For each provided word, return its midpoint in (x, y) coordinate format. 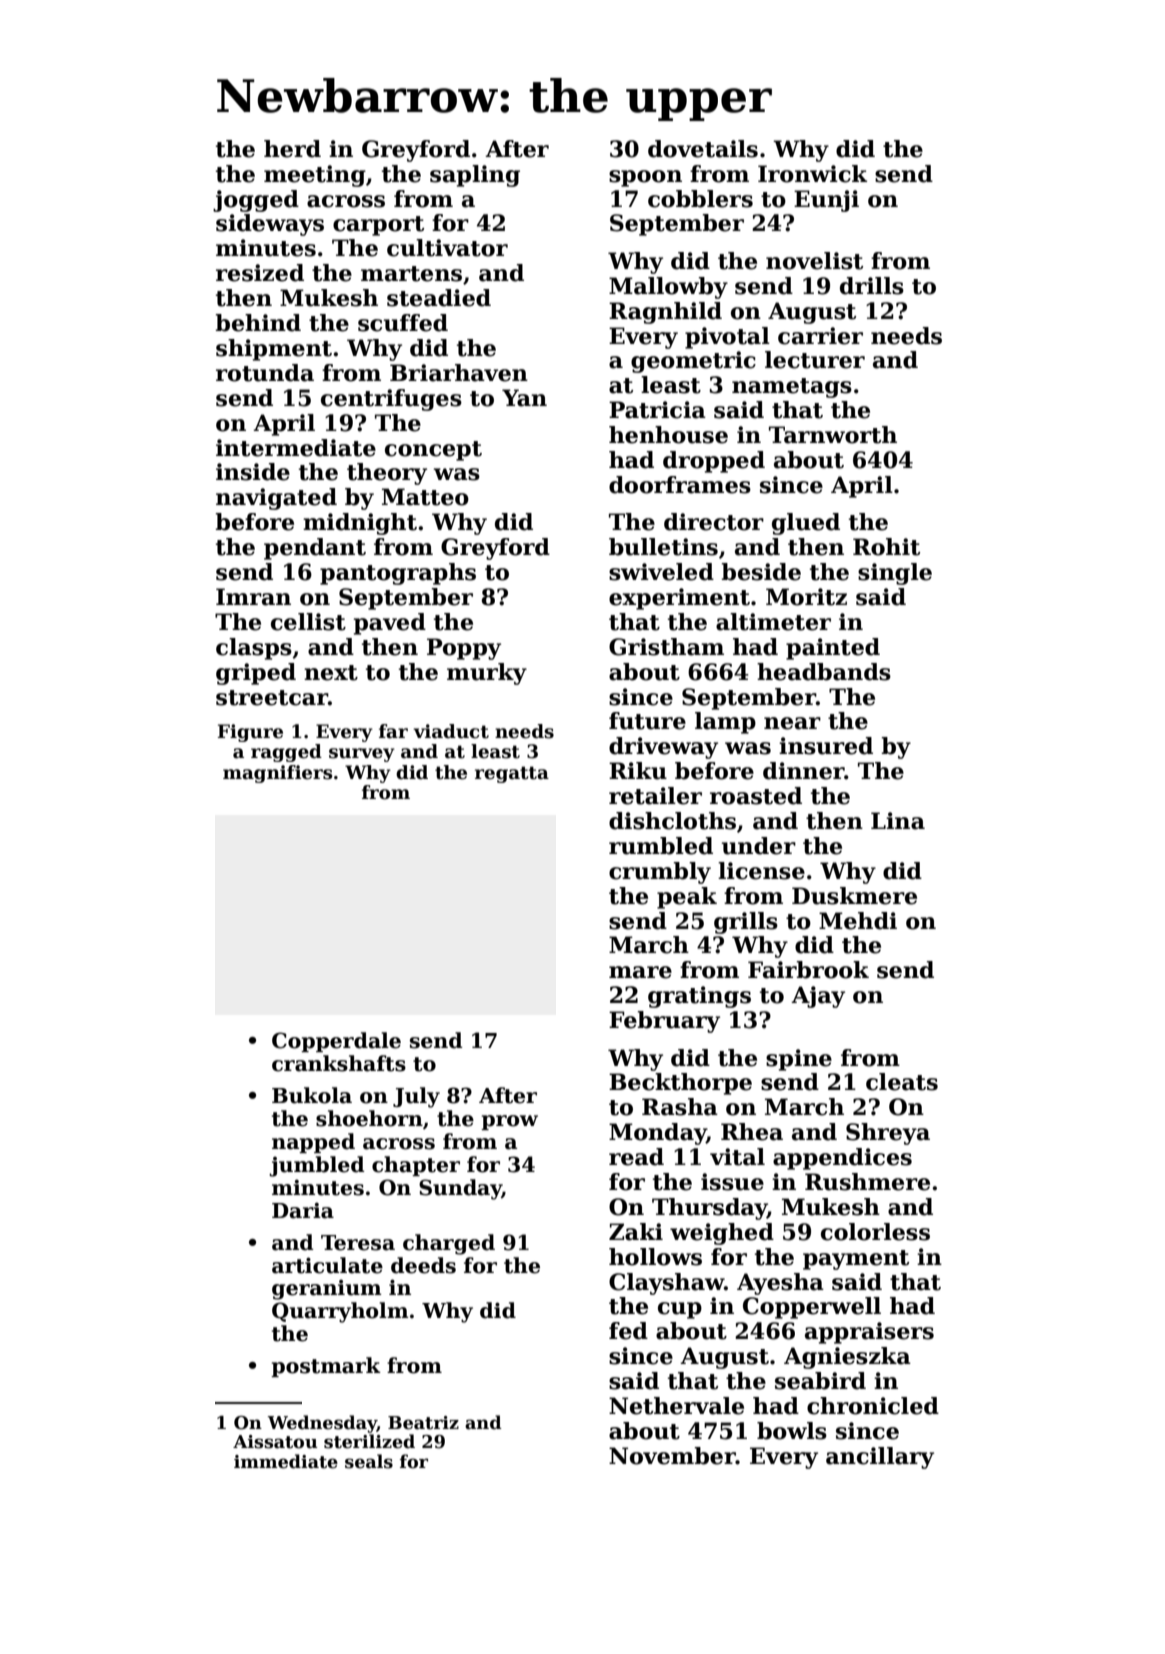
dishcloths (672, 821)
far (393, 731)
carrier (820, 336)
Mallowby (668, 288)
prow (509, 1122)
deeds (423, 1265)
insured (826, 746)
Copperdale (336, 1042)
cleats (902, 1082)
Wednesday (322, 1424)
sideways (270, 225)
